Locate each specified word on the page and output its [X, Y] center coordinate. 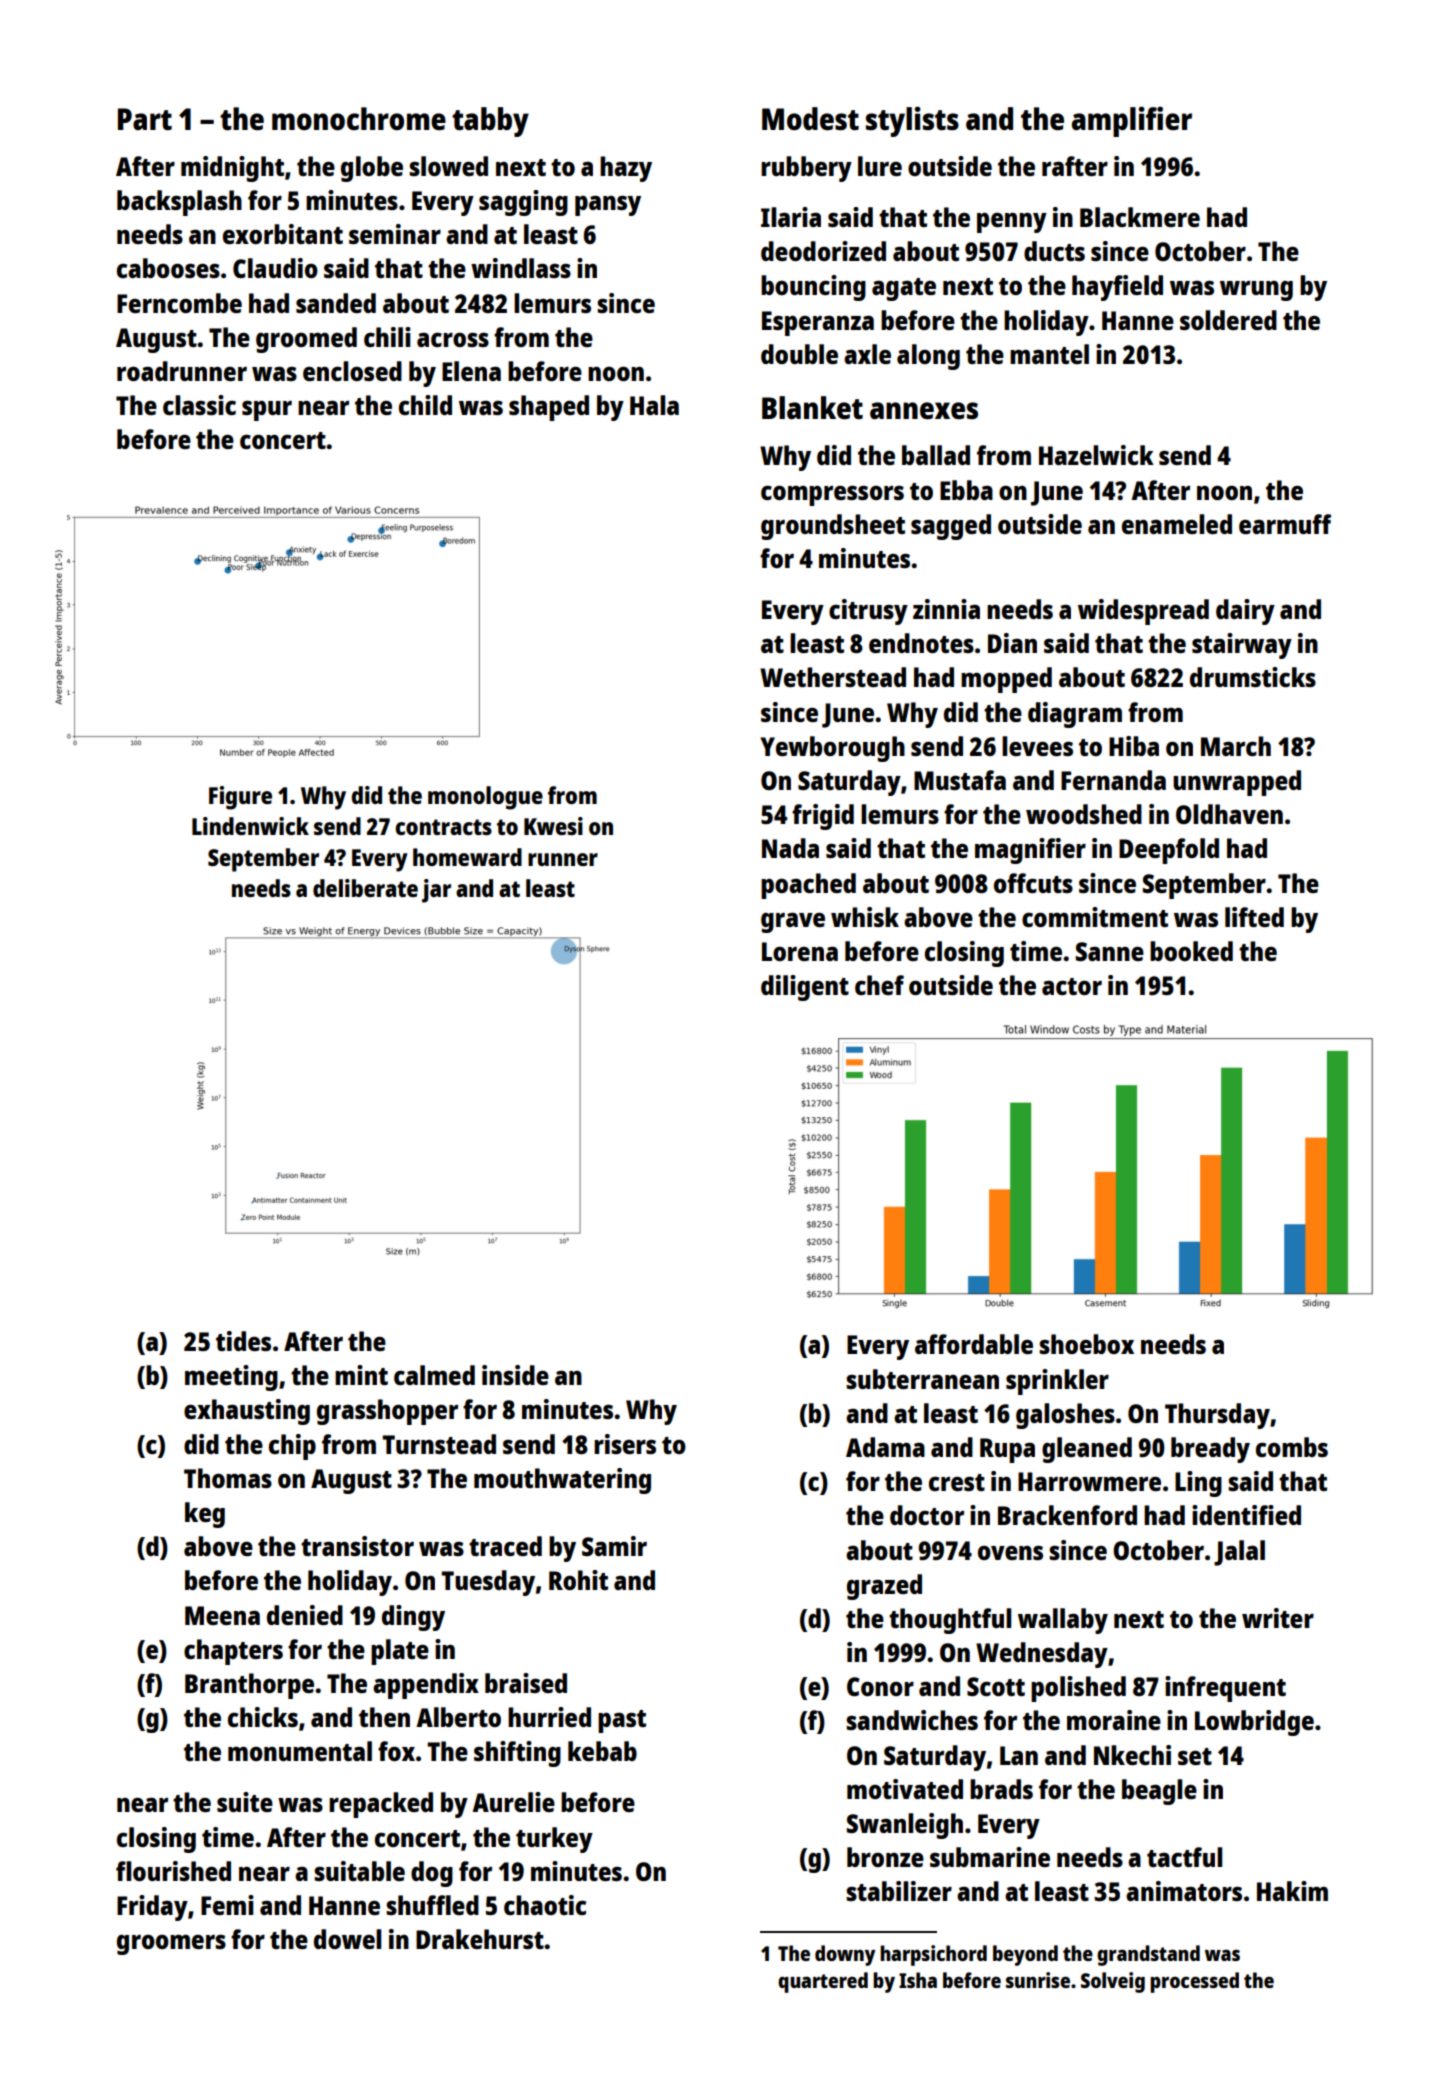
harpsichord [933, 1955]
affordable [974, 1344]
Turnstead [439, 1444]
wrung [1256, 291]
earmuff [1285, 524]
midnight [232, 169]
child [425, 405]
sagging [523, 203]
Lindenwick [250, 826]
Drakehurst [480, 1939]
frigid [823, 817]
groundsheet [833, 527]
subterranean [922, 1379]
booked [1191, 951]
